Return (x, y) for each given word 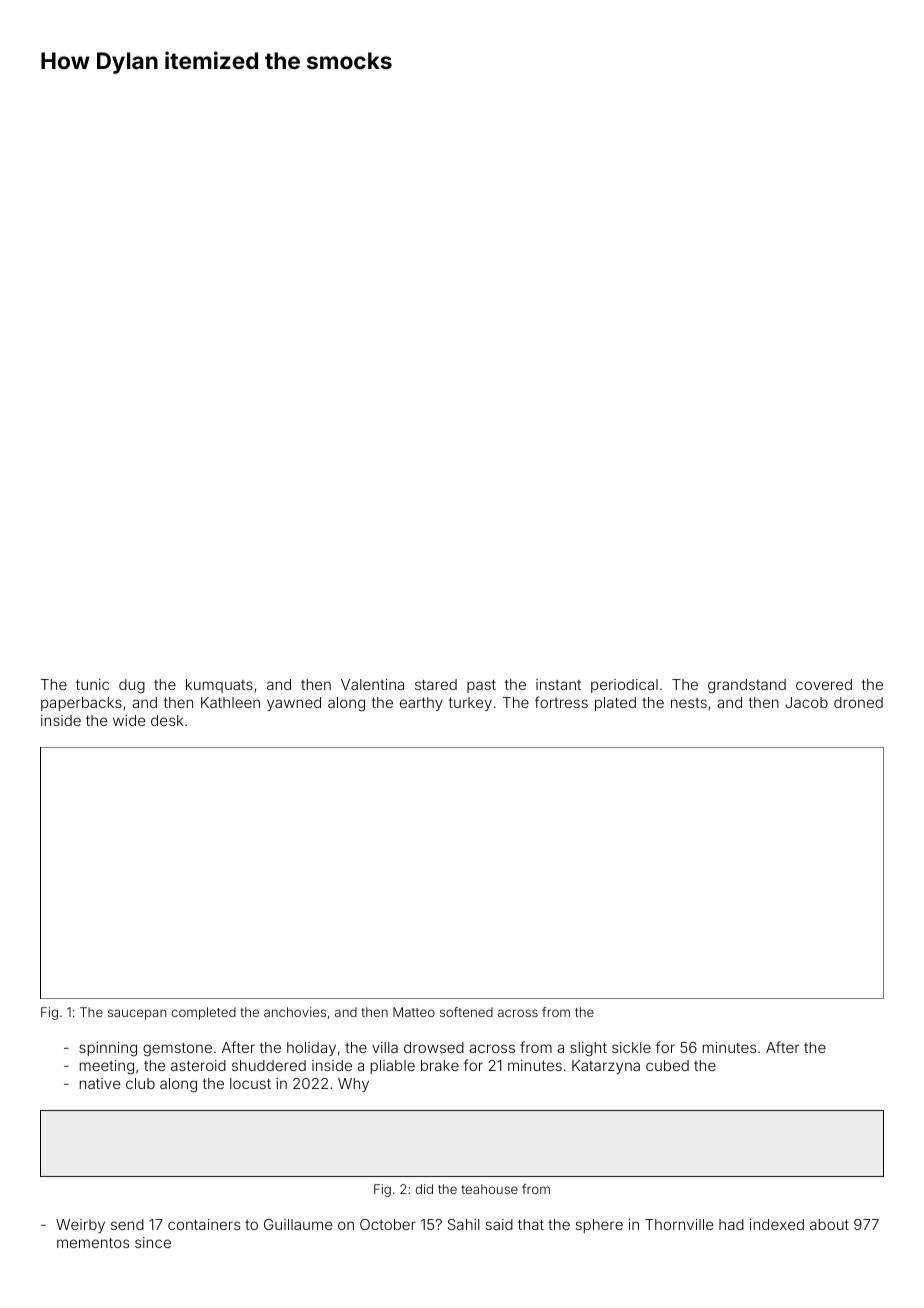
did (424, 1189)
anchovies (295, 1012)
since (153, 1242)
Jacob (806, 702)
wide (129, 720)
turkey (470, 704)
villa (385, 1047)
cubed (667, 1065)
